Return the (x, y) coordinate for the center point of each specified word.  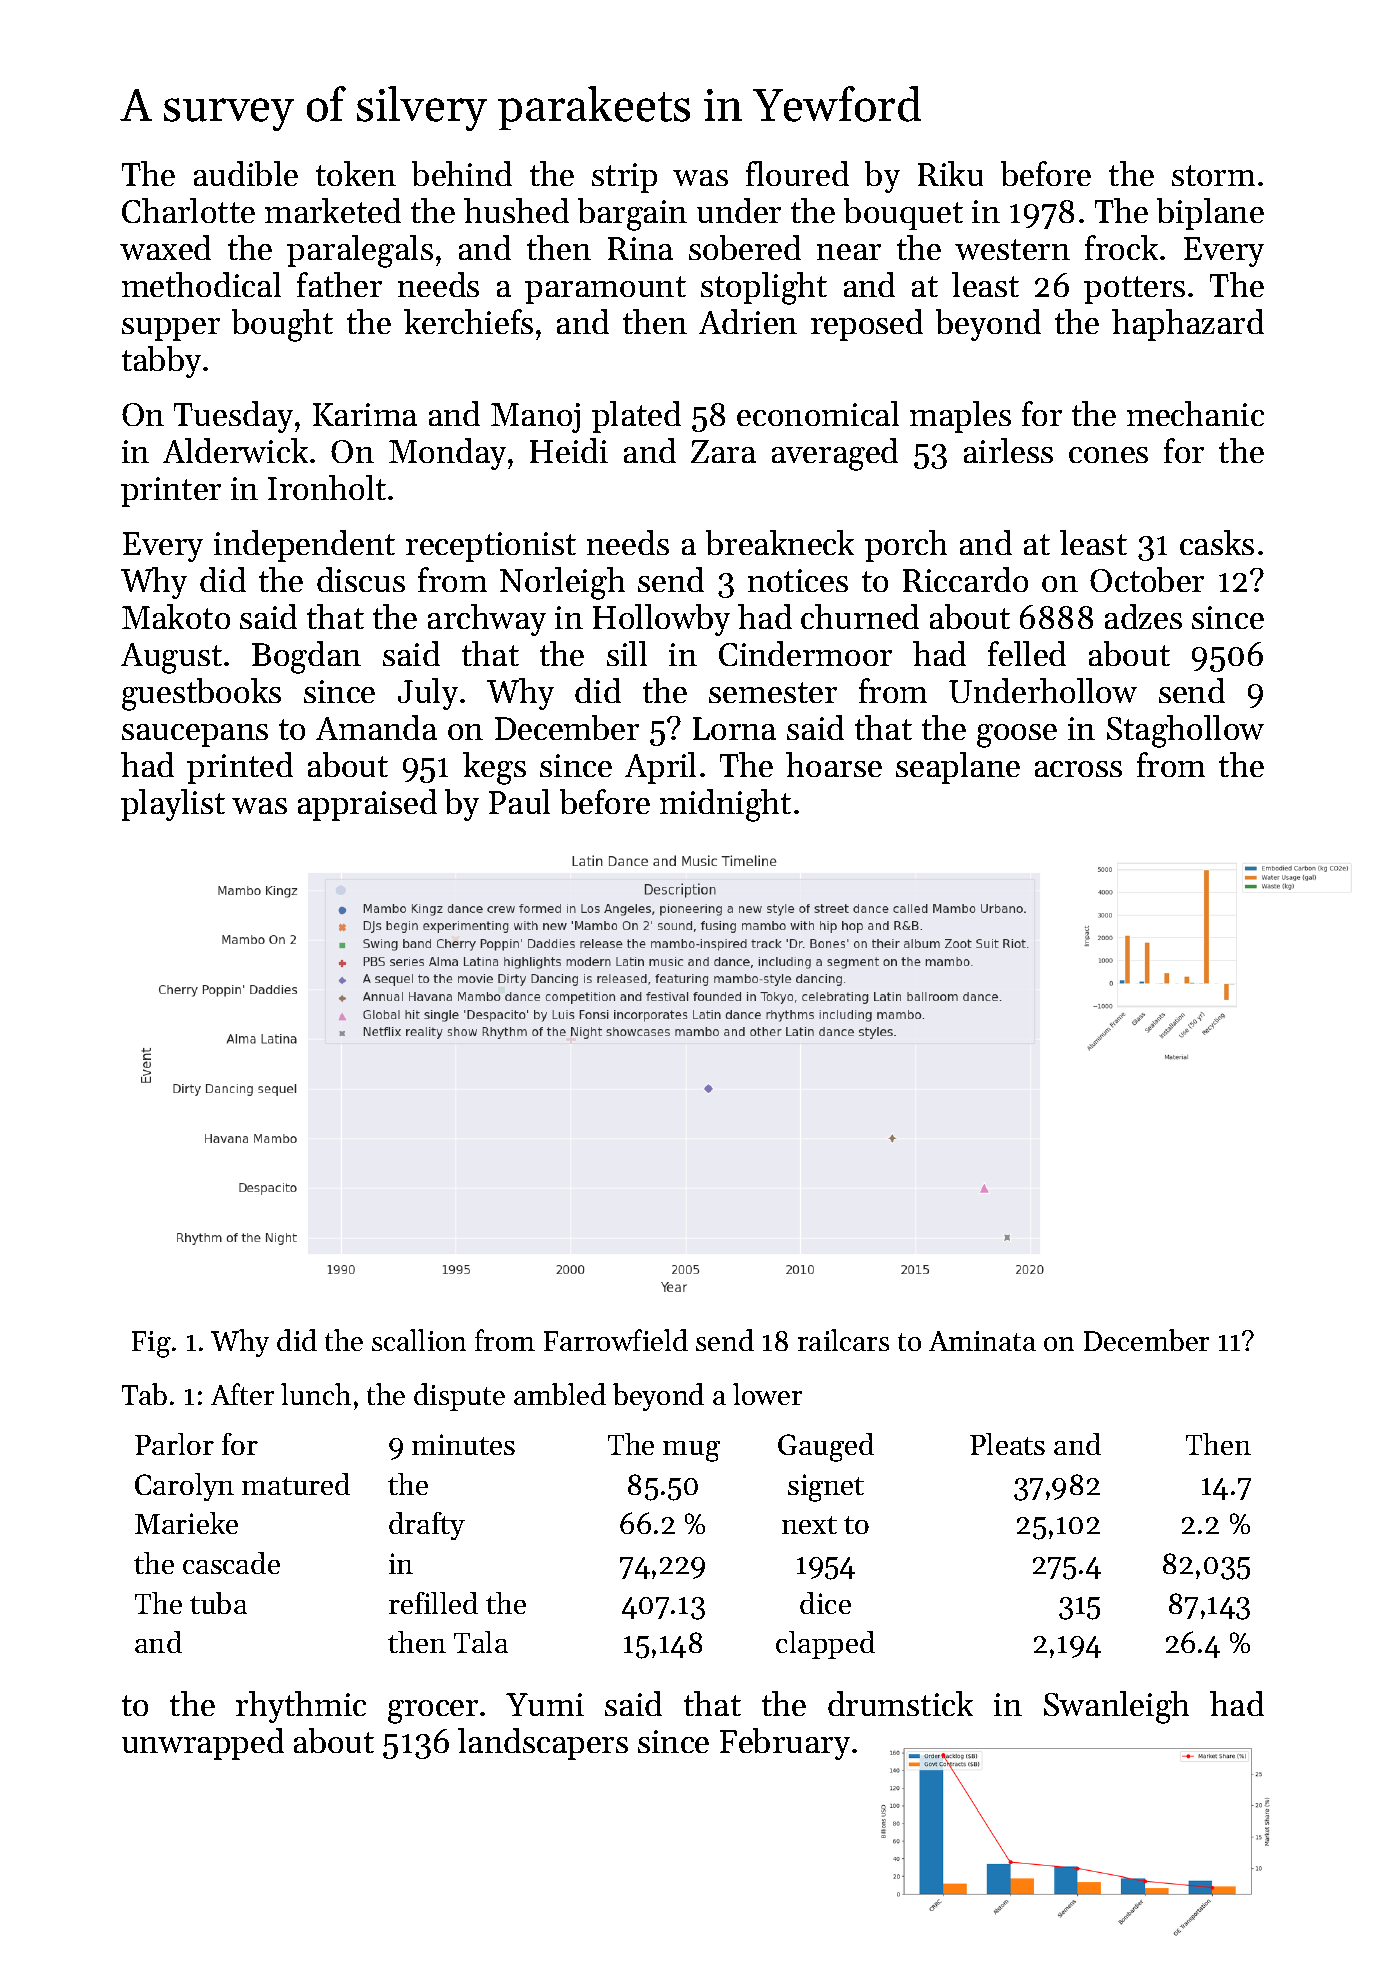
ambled (560, 1394)
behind (462, 173)
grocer (433, 1712)
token (356, 173)
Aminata (982, 1341)
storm (1213, 175)
